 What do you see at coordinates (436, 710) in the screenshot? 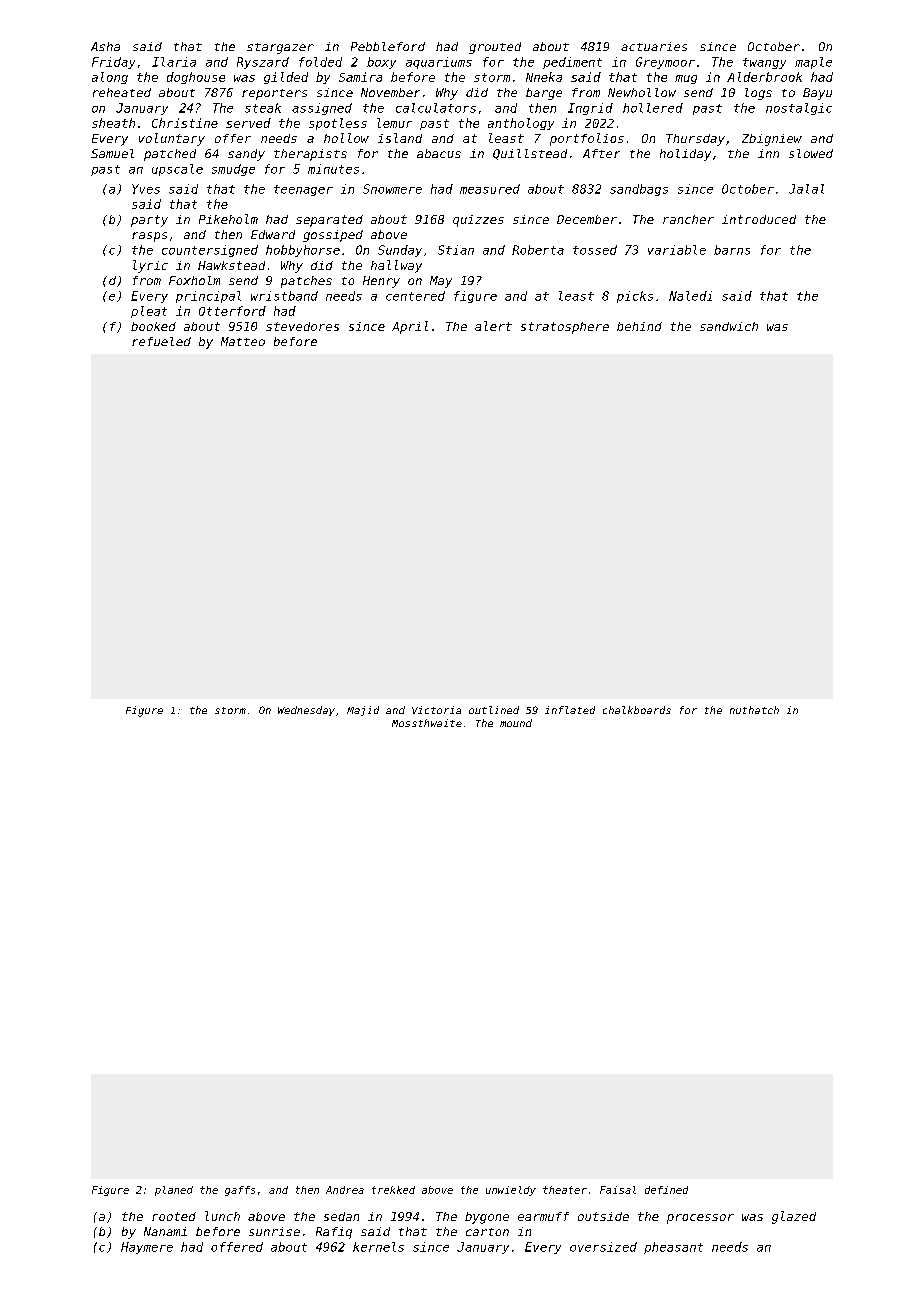
I see `Victoria` at bounding box center [436, 710].
